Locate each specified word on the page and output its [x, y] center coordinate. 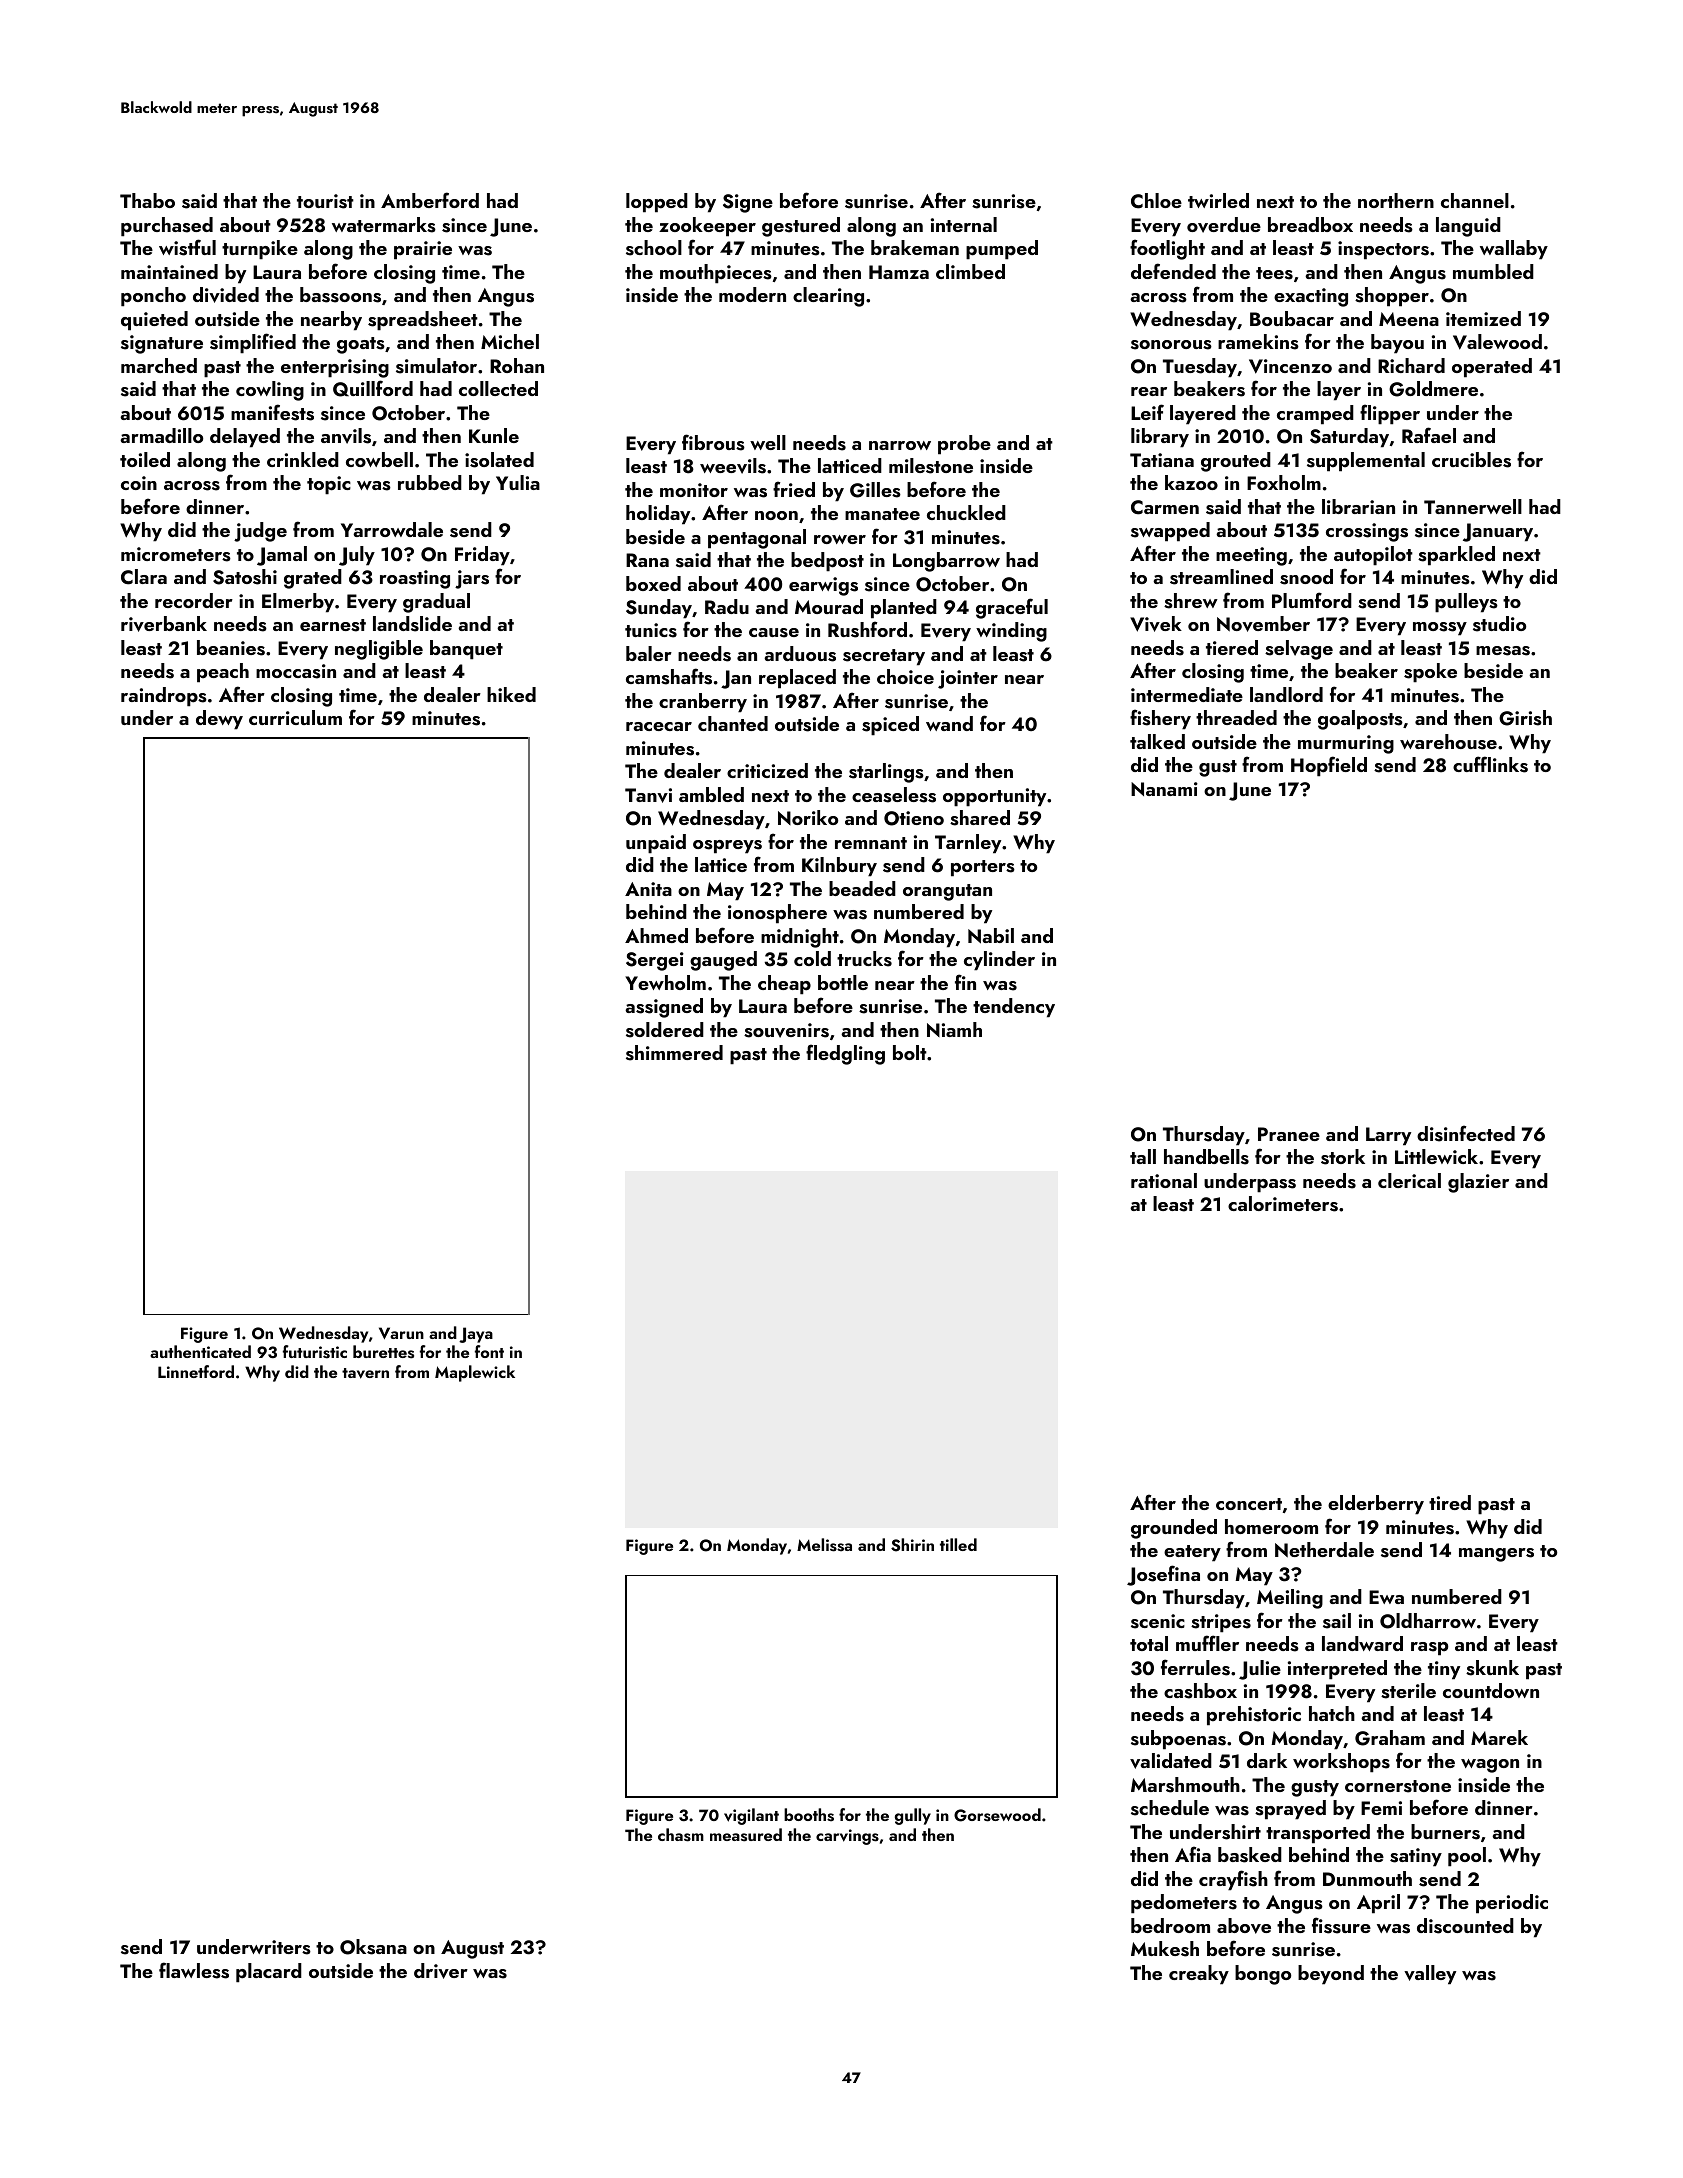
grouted [1236, 462]
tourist [325, 201]
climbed [970, 271]
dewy [219, 720]
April [1378, 1904]
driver [441, 1971]
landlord [1286, 694]
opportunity [994, 797]
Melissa [824, 1545]
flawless [194, 1970]
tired [1450, 1502]
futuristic [315, 1352]
